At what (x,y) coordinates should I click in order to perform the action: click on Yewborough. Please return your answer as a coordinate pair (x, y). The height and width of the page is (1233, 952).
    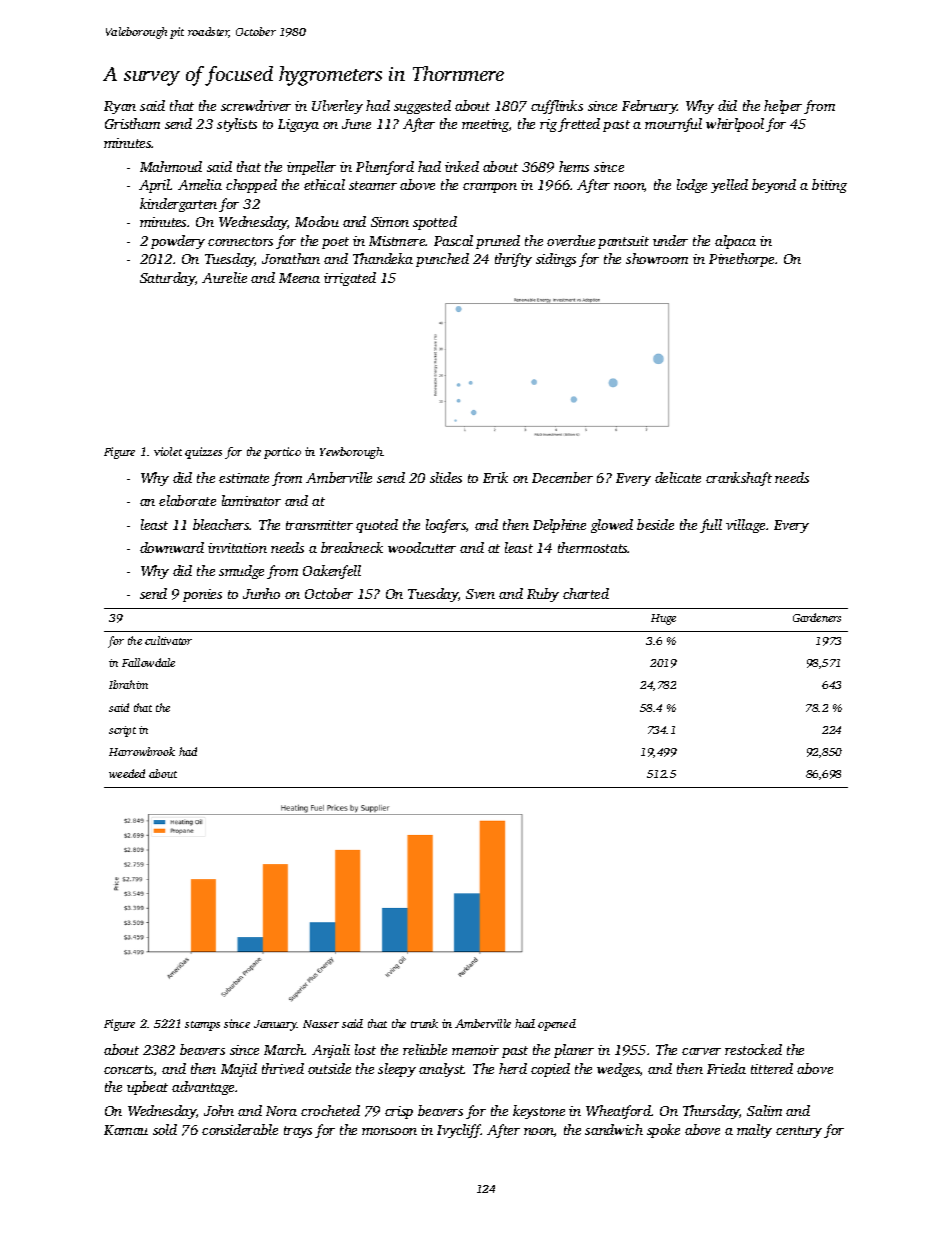
    Looking at the image, I should click on (351, 453).
